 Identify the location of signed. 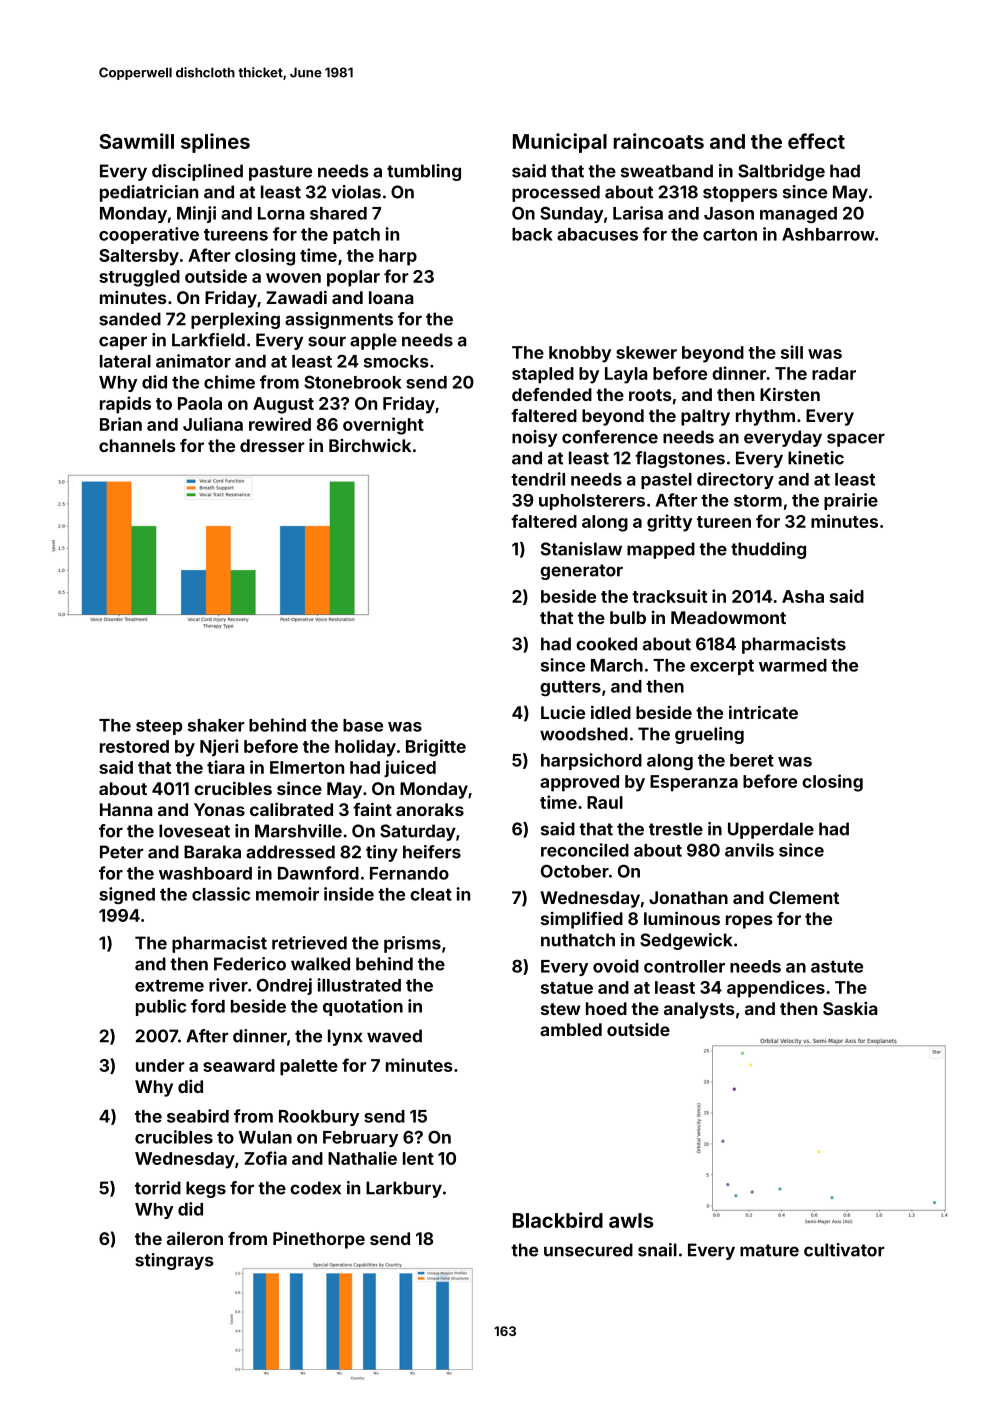
(127, 895).
